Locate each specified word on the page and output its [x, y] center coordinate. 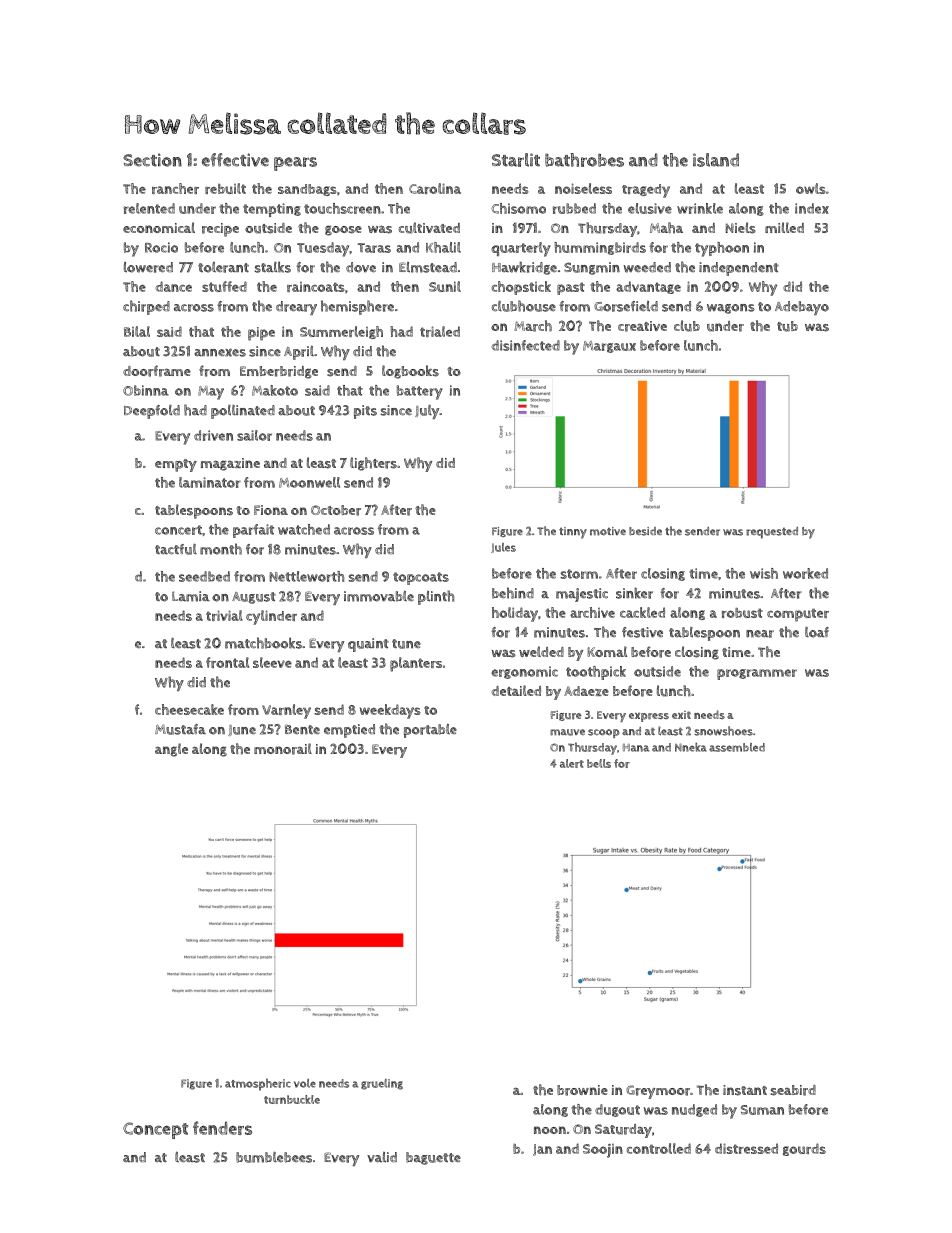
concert [178, 530]
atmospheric [258, 1084]
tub [787, 326]
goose [343, 230]
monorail [283, 749]
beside [645, 531]
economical [159, 227]
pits [365, 412]
